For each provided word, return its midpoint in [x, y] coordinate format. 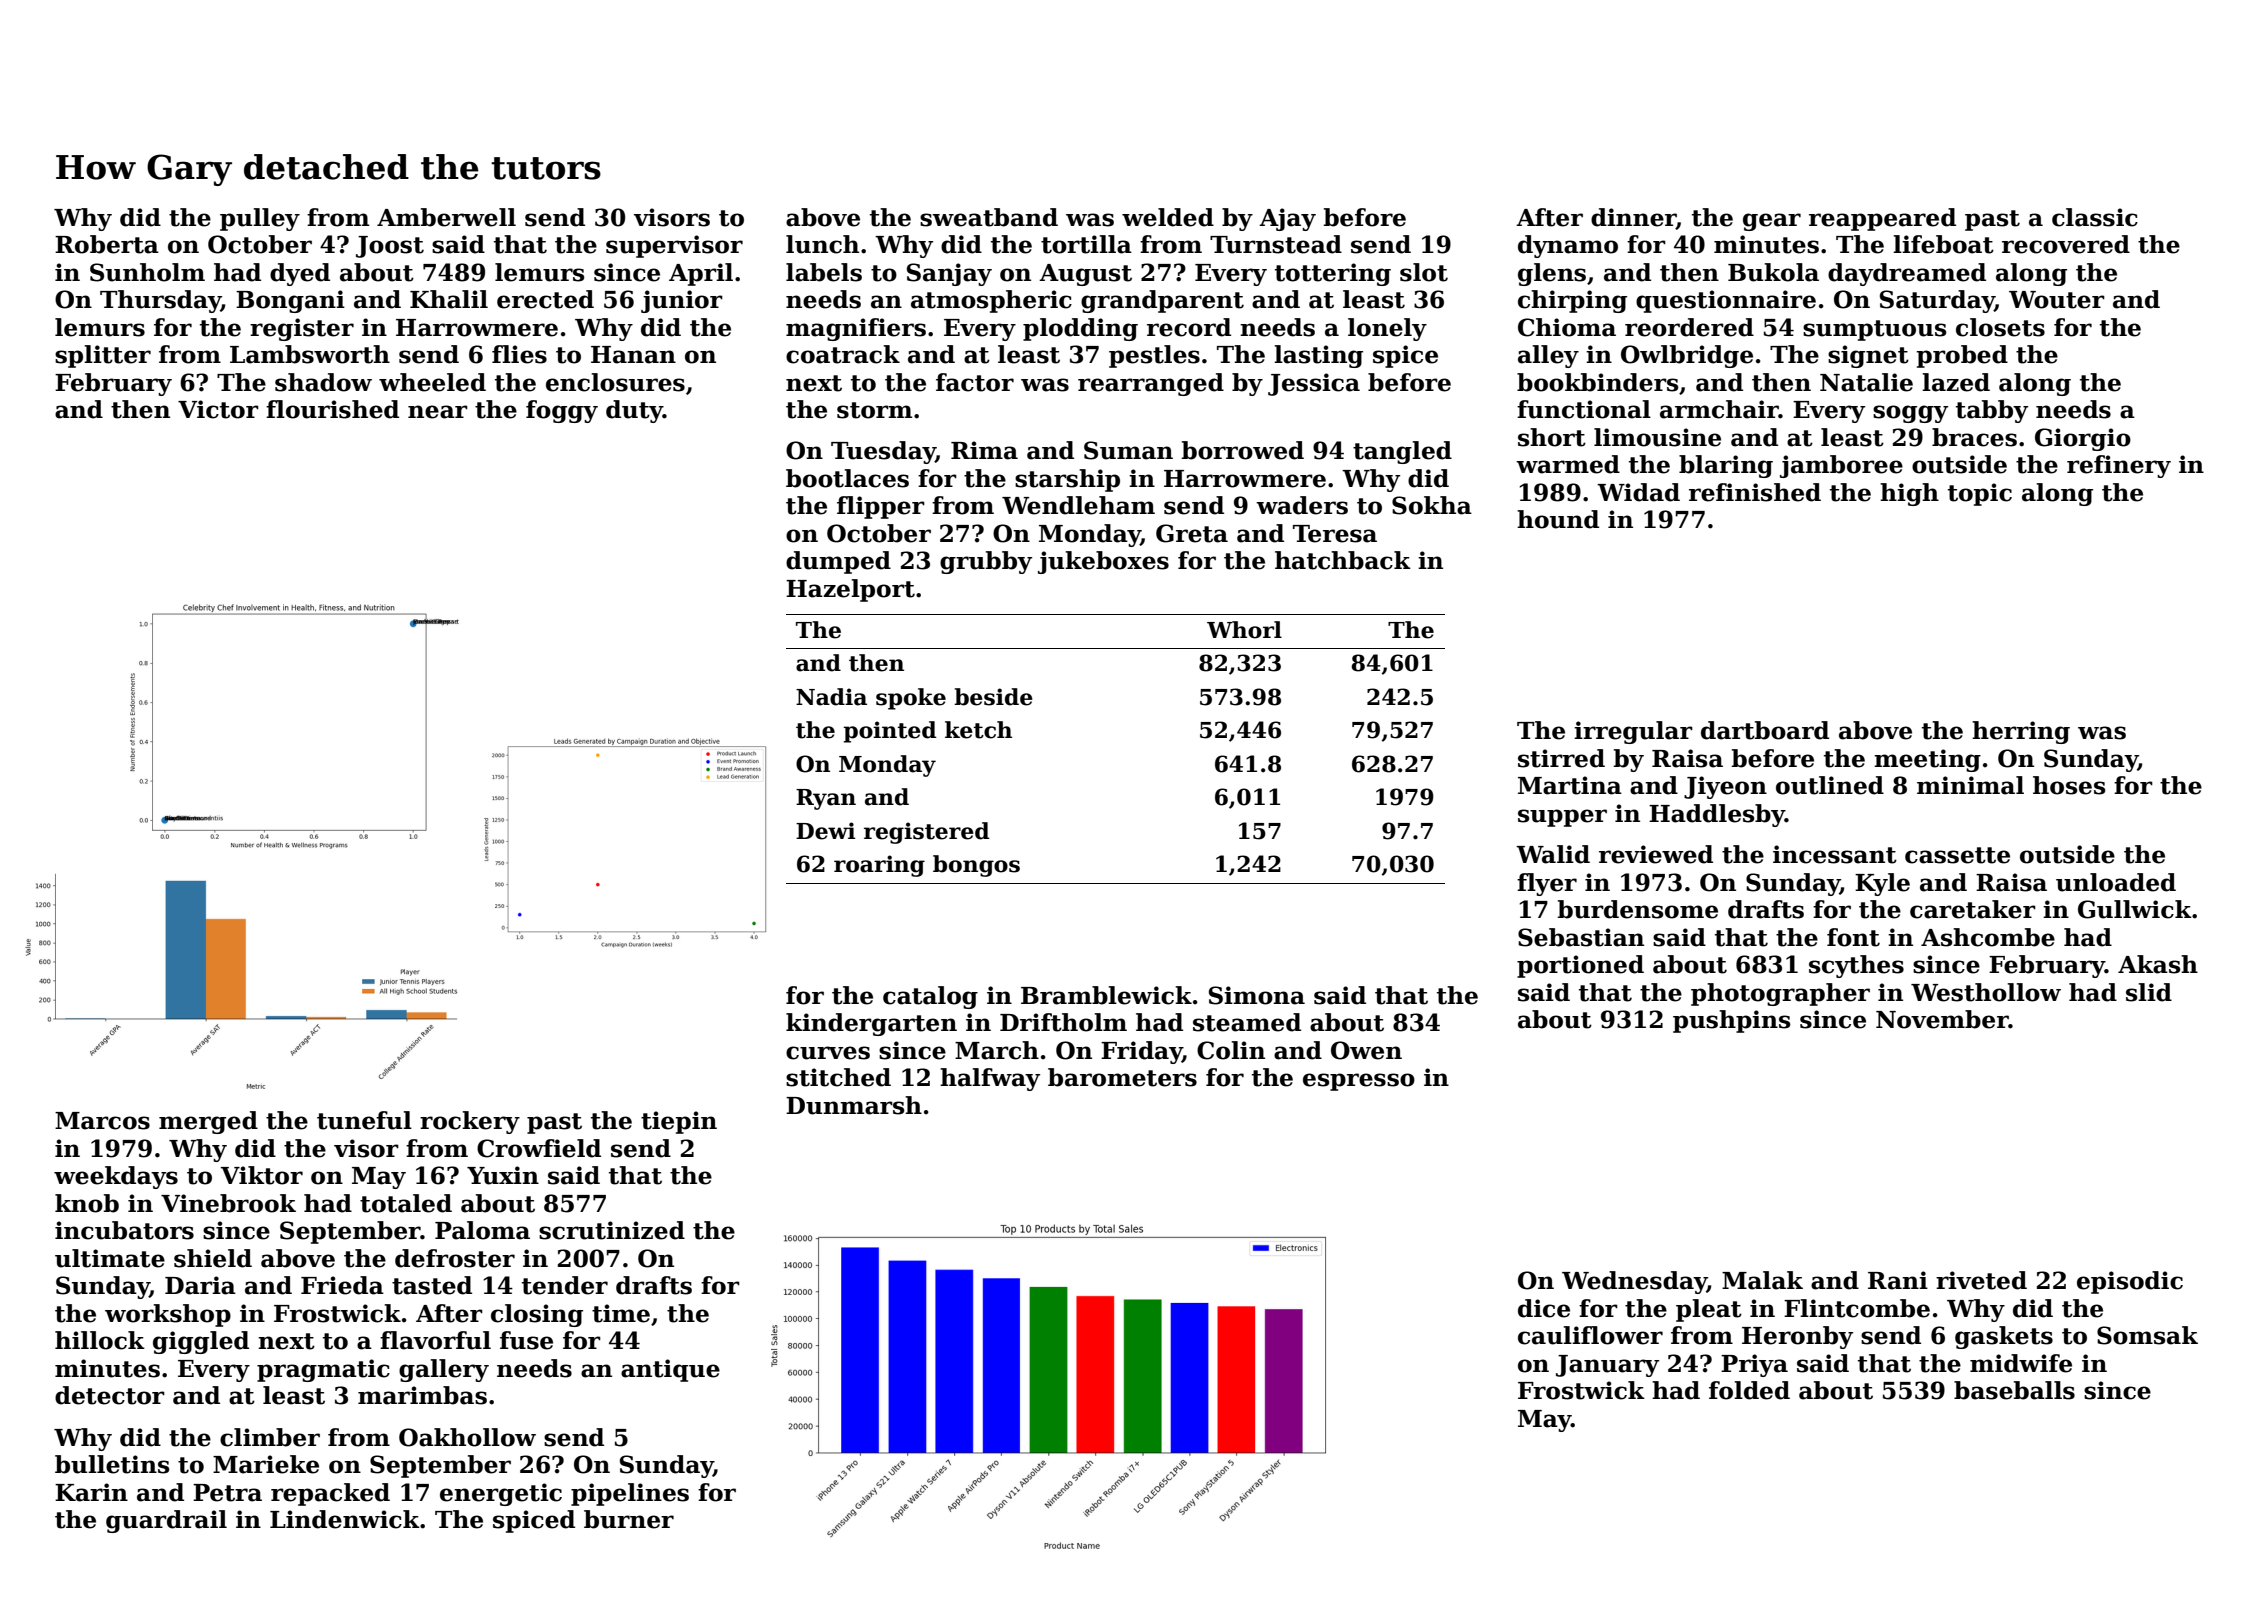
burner [629, 1519]
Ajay [1287, 219]
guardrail [166, 1521]
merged [208, 1122]
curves [828, 1053]
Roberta [107, 244]
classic [2095, 217]
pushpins [1732, 1021]
